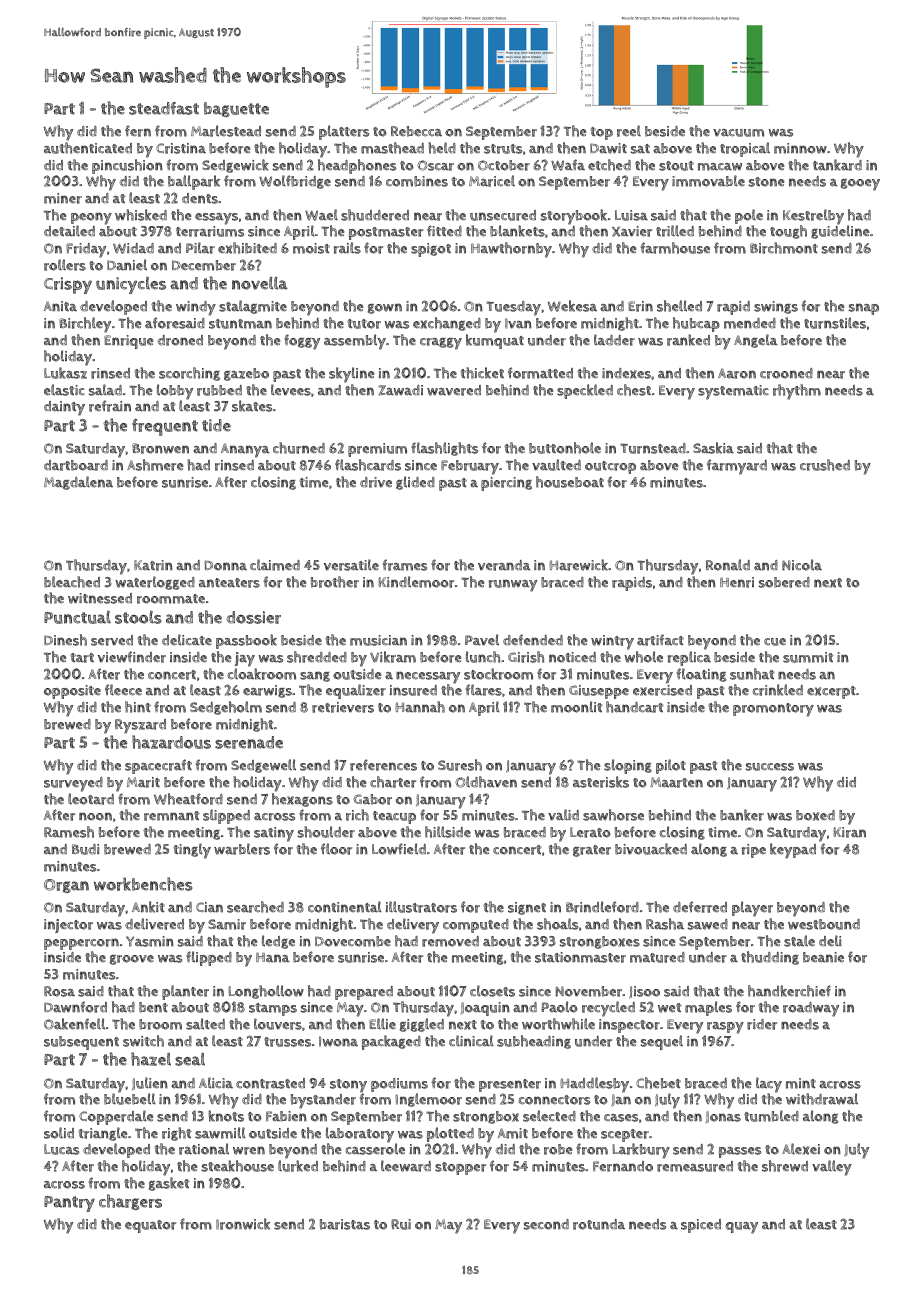  Describe the element at coordinates (245, 450) in the screenshot. I see `Ananya` at that location.
